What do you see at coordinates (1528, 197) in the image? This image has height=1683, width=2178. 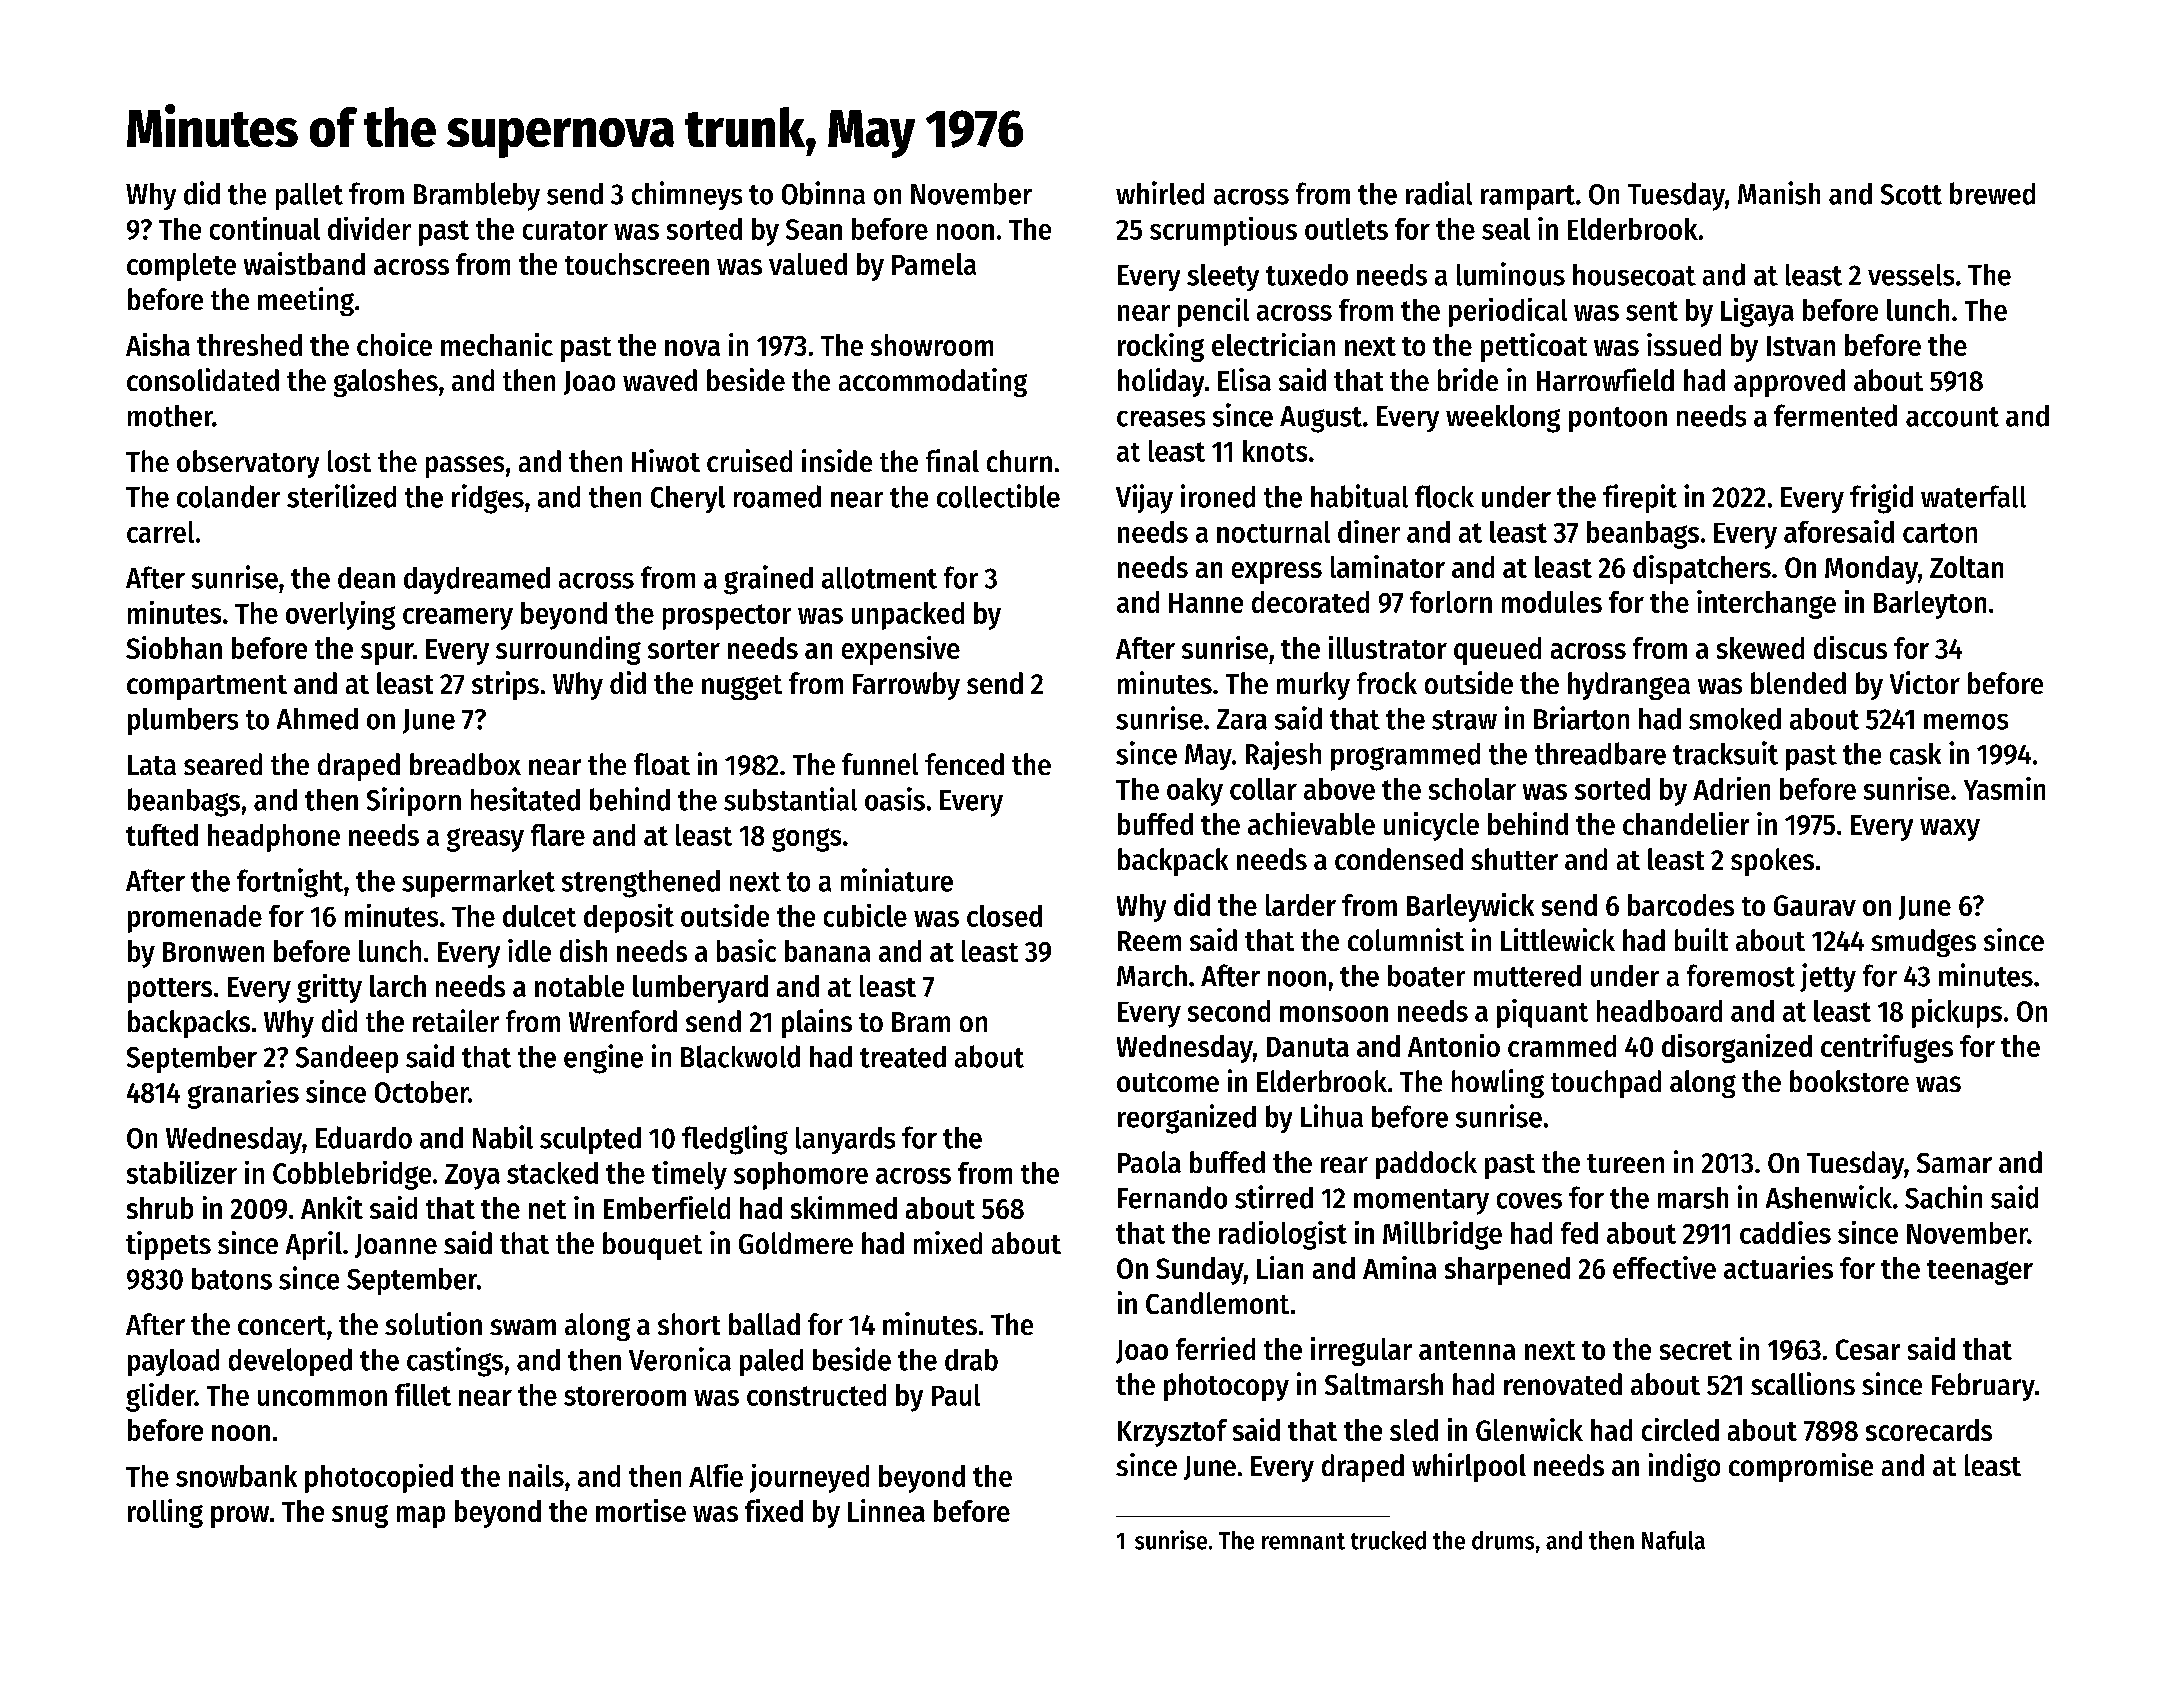 I see `rampart` at bounding box center [1528, 197].
